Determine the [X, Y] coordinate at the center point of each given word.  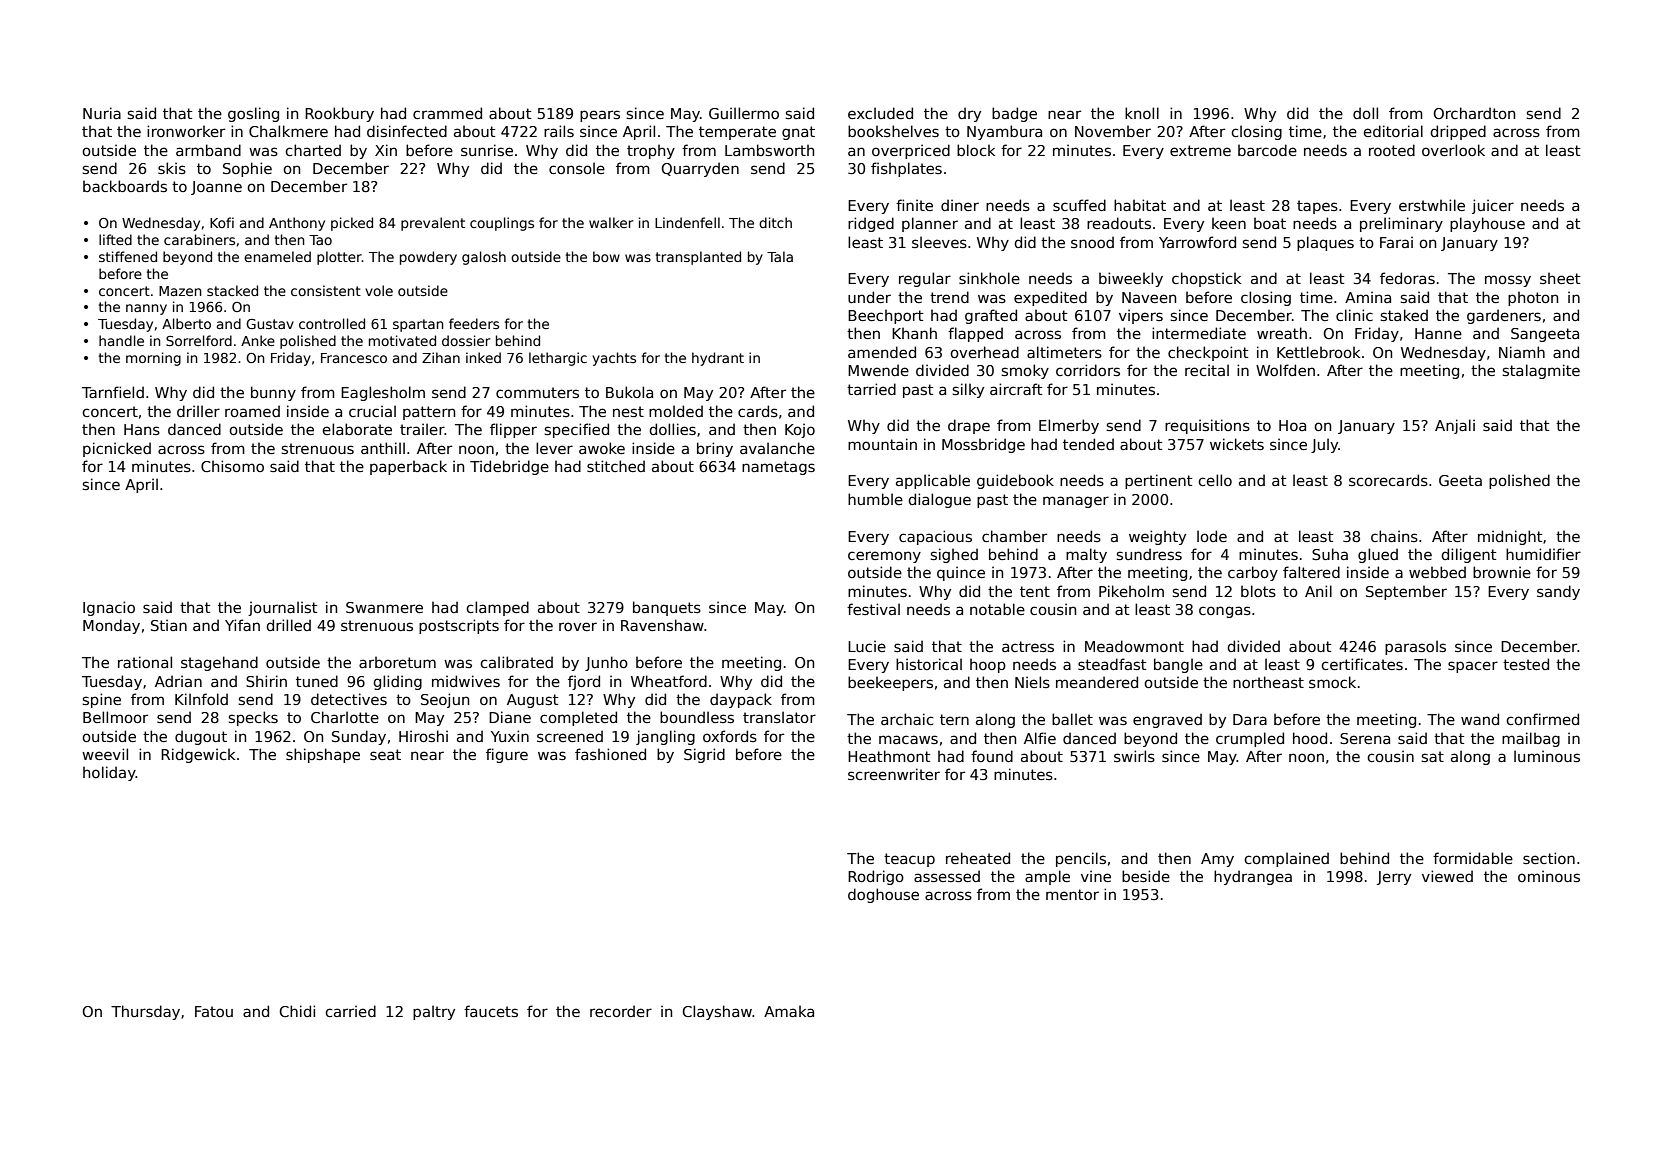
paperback [408, 467]
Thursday [145, 1012]
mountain [882, 444]
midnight [1510, 537]
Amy [1217, 860]
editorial [1393, 131]
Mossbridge [983, 445]
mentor [1072, 894]
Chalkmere [288, 131]
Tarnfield [113, 392]
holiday [109, 773]
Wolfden [1285, 370]
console [577, 168]
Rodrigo [876, 877]
